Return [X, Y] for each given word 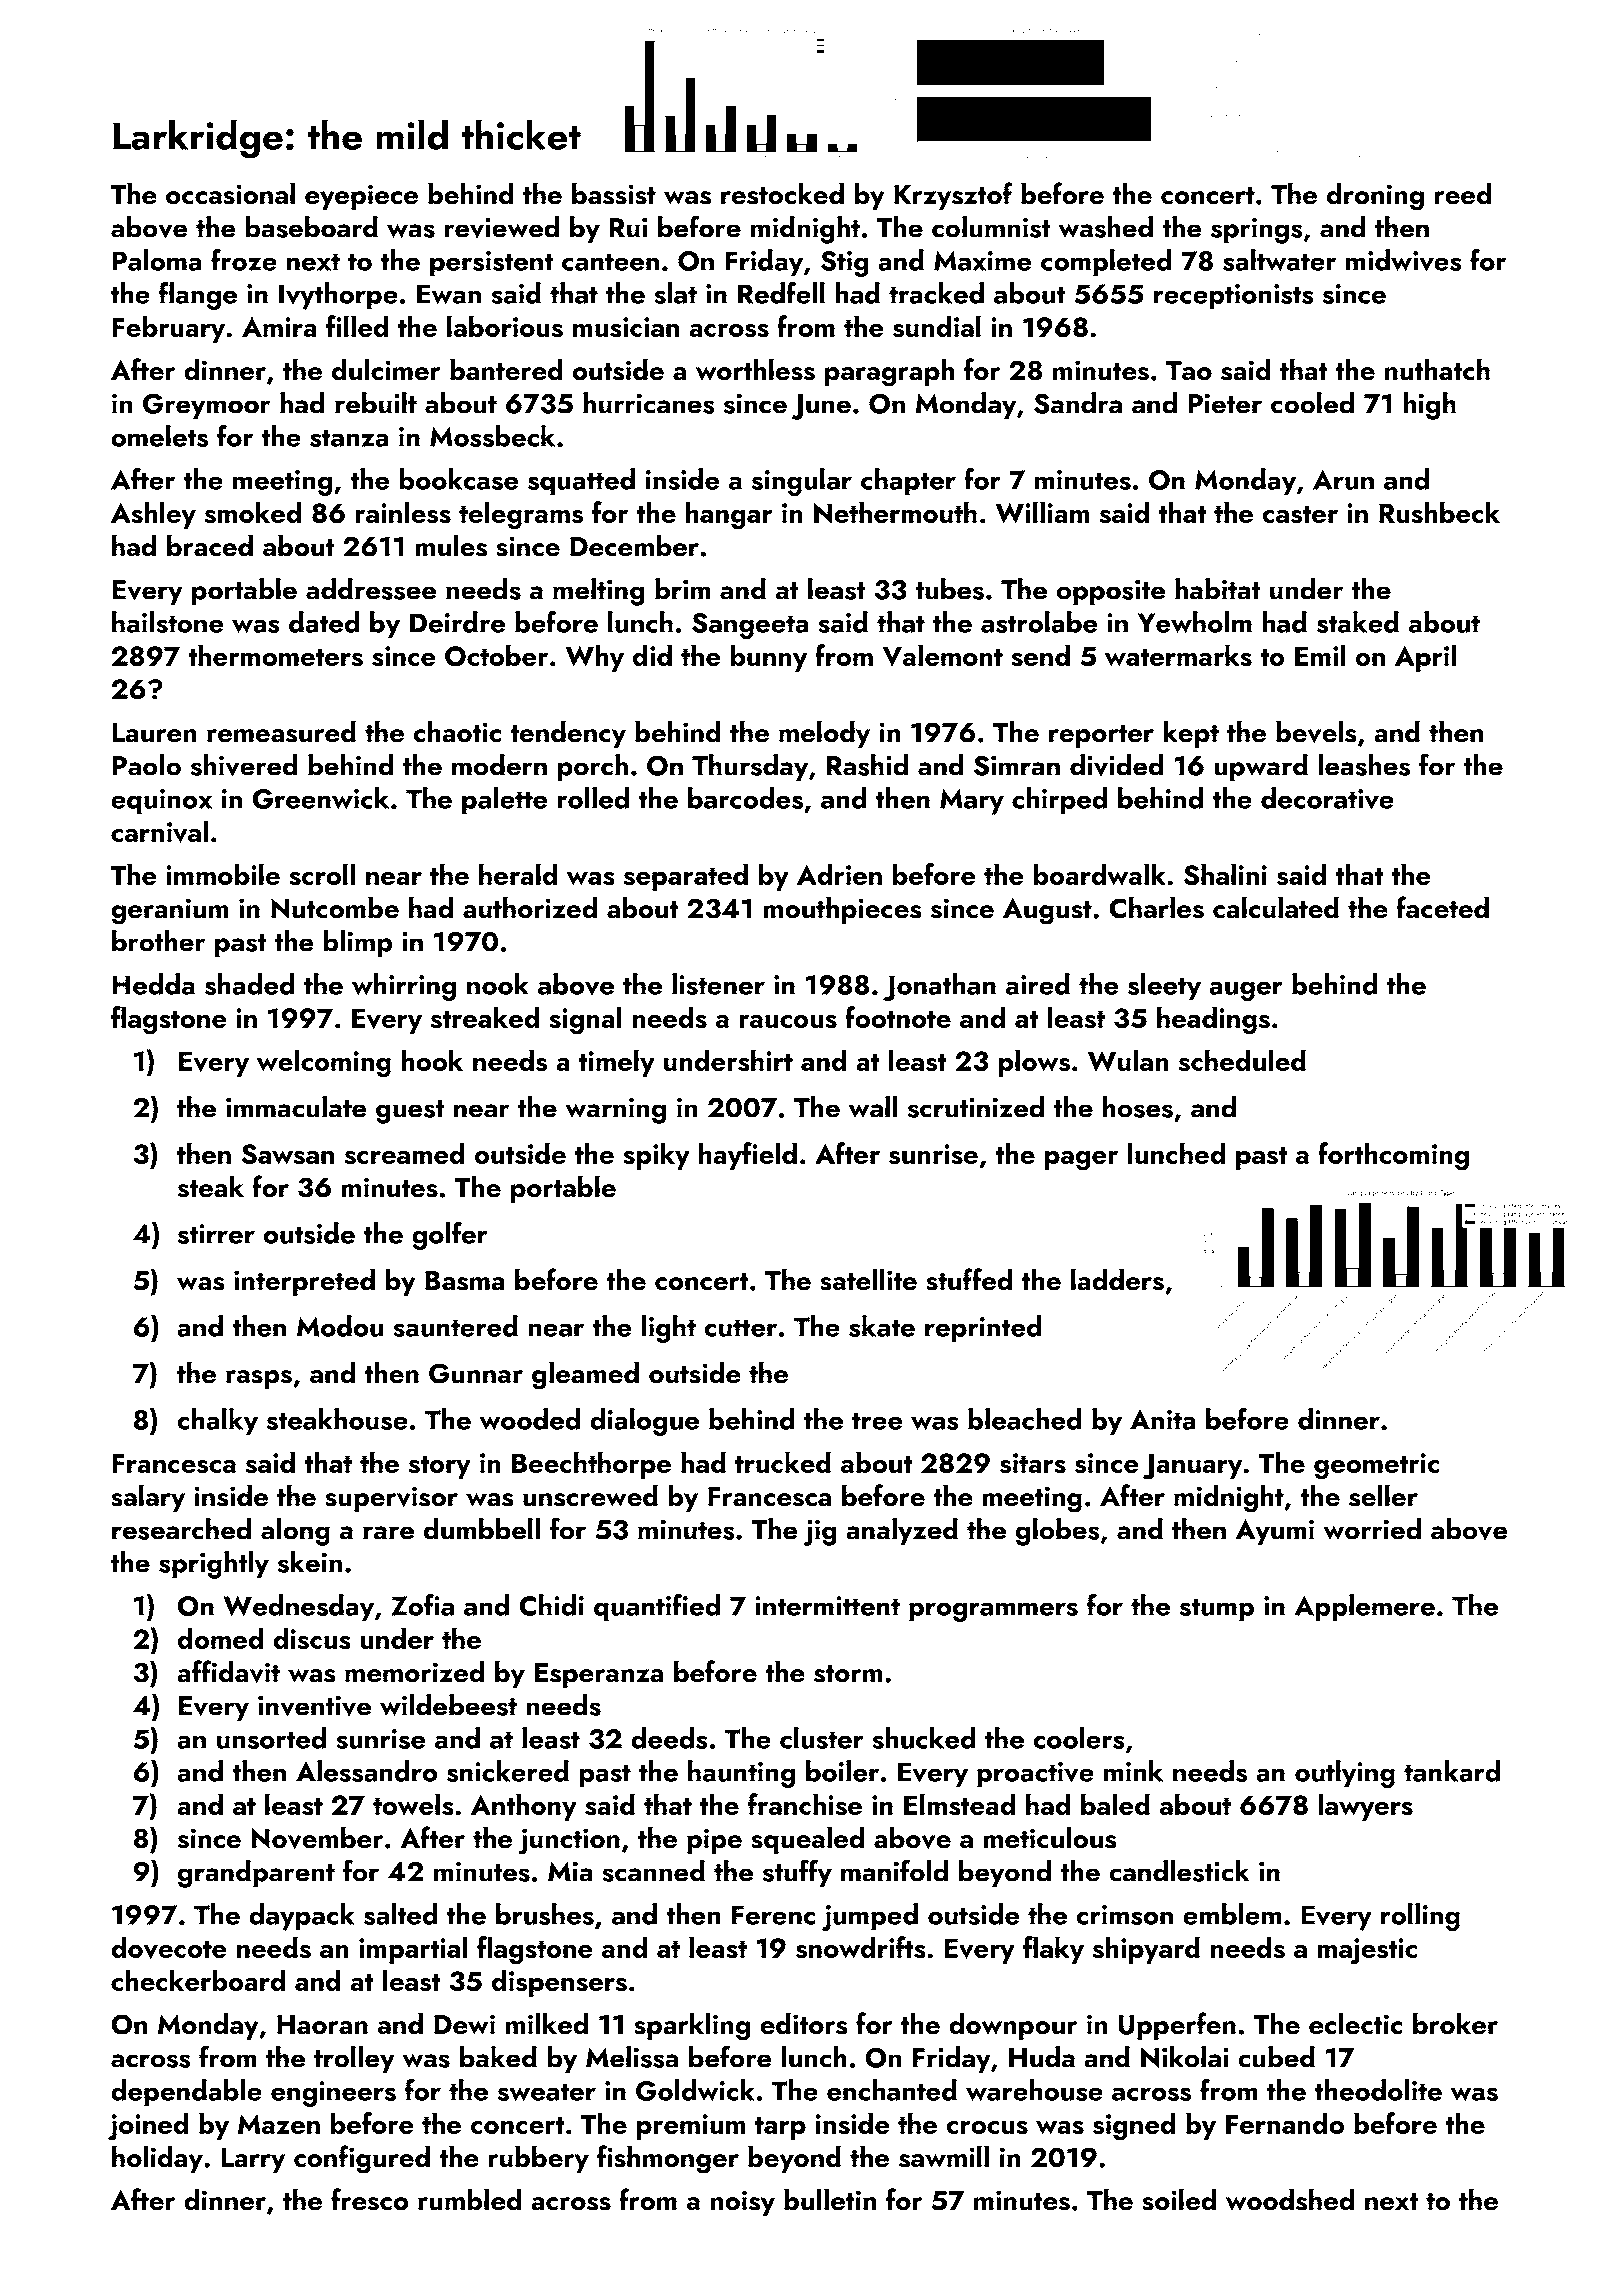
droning [1375, 196]
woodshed [1290, 2199]
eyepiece [361, 197]
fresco [370, 2199]
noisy [742, 2203]
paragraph [889, 372]
